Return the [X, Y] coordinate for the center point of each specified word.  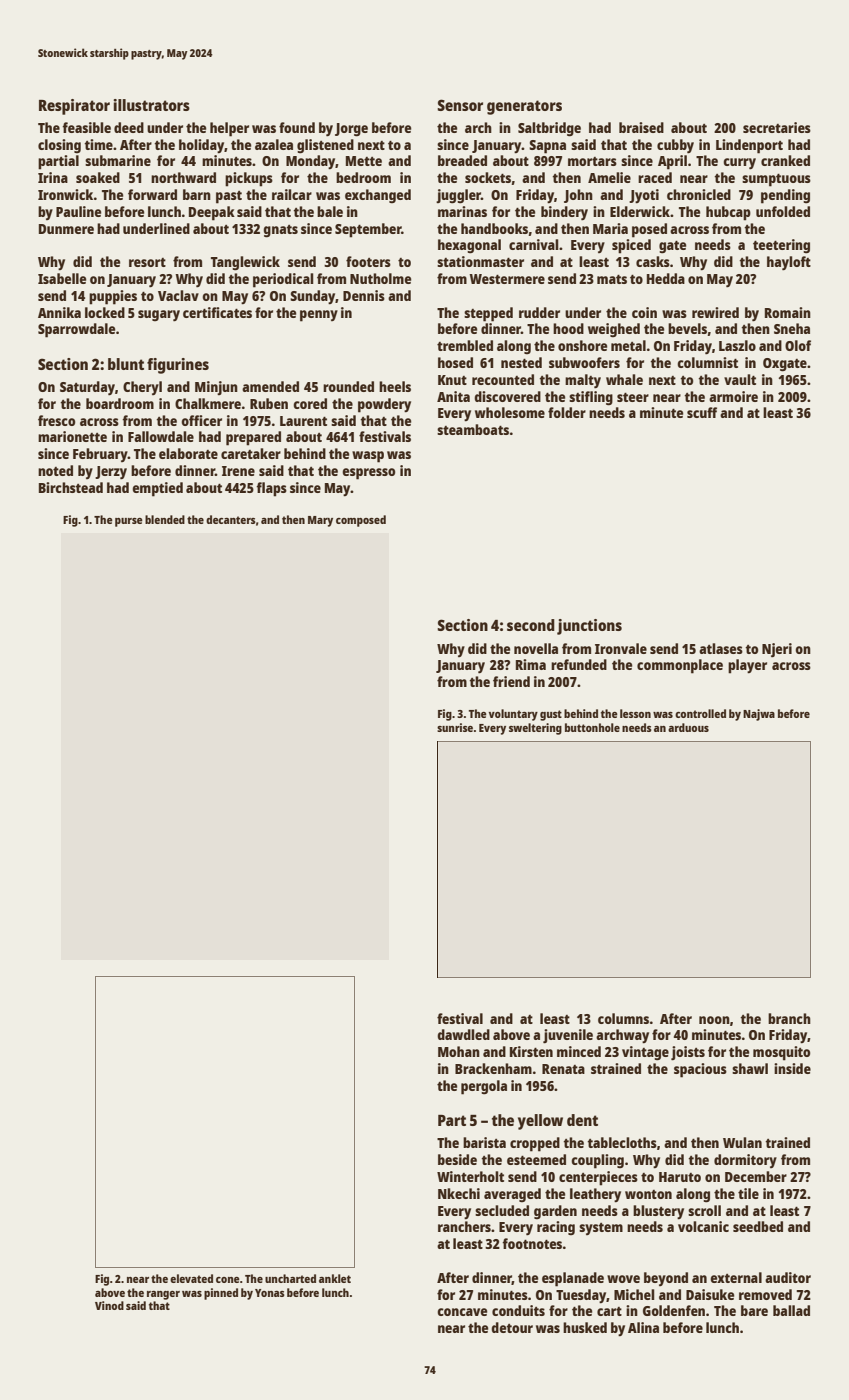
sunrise [455, 727]
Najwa [759, 715]
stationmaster [480, 261]
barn [197, 194]
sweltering [535, 729]
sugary [159, 316]
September [368, 230]
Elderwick [640, 211]
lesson [635, 713]
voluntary [513, 715]
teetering [781, 246]
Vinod [109, 1305]
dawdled [463, 1034]
